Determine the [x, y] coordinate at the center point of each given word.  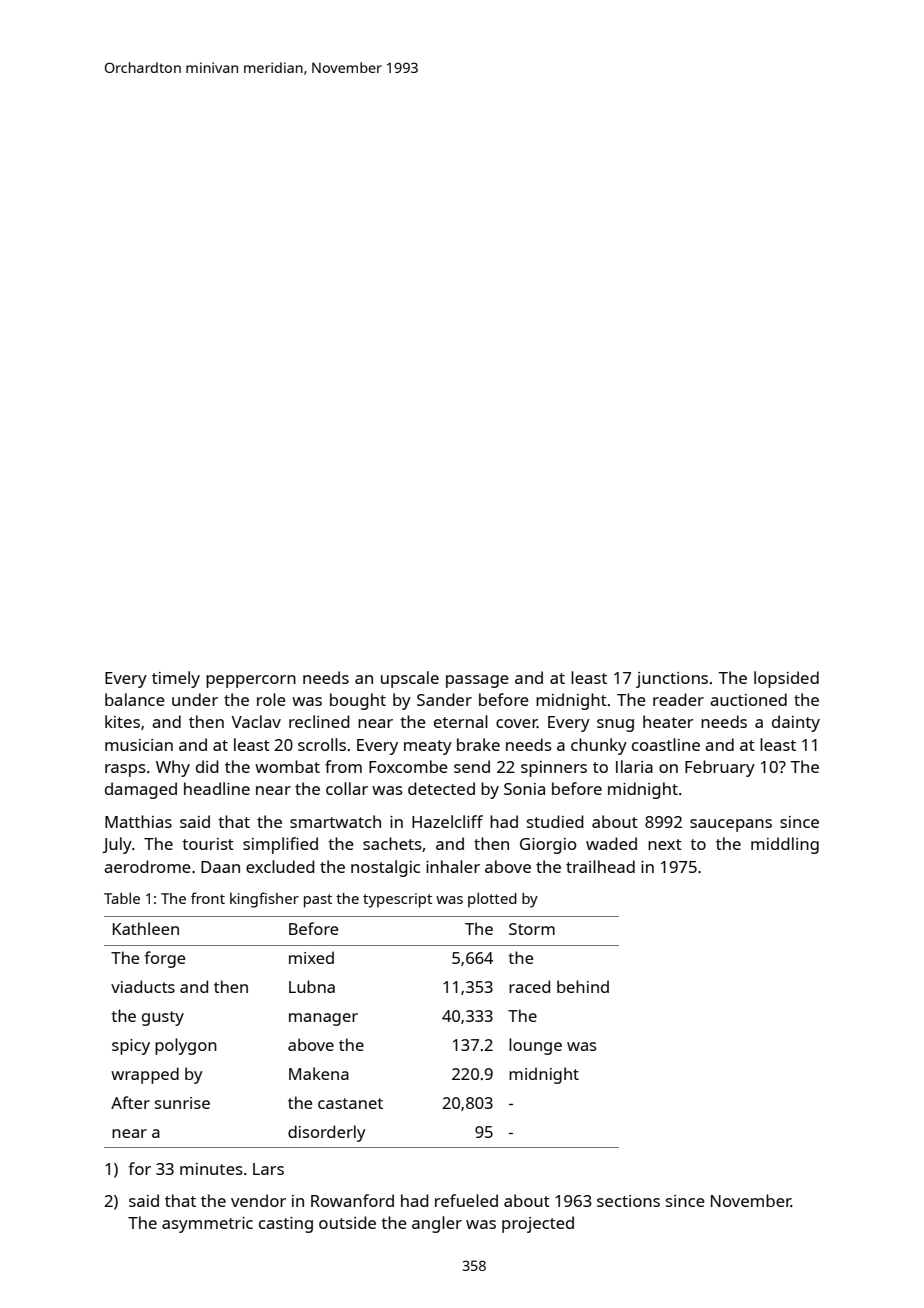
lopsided [786, 679]
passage [477, 681]
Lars [268, 1169]
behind [583, 986]
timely [176, 679]
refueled [466, 1200]
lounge [535, 1046]
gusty [163, 1018]
